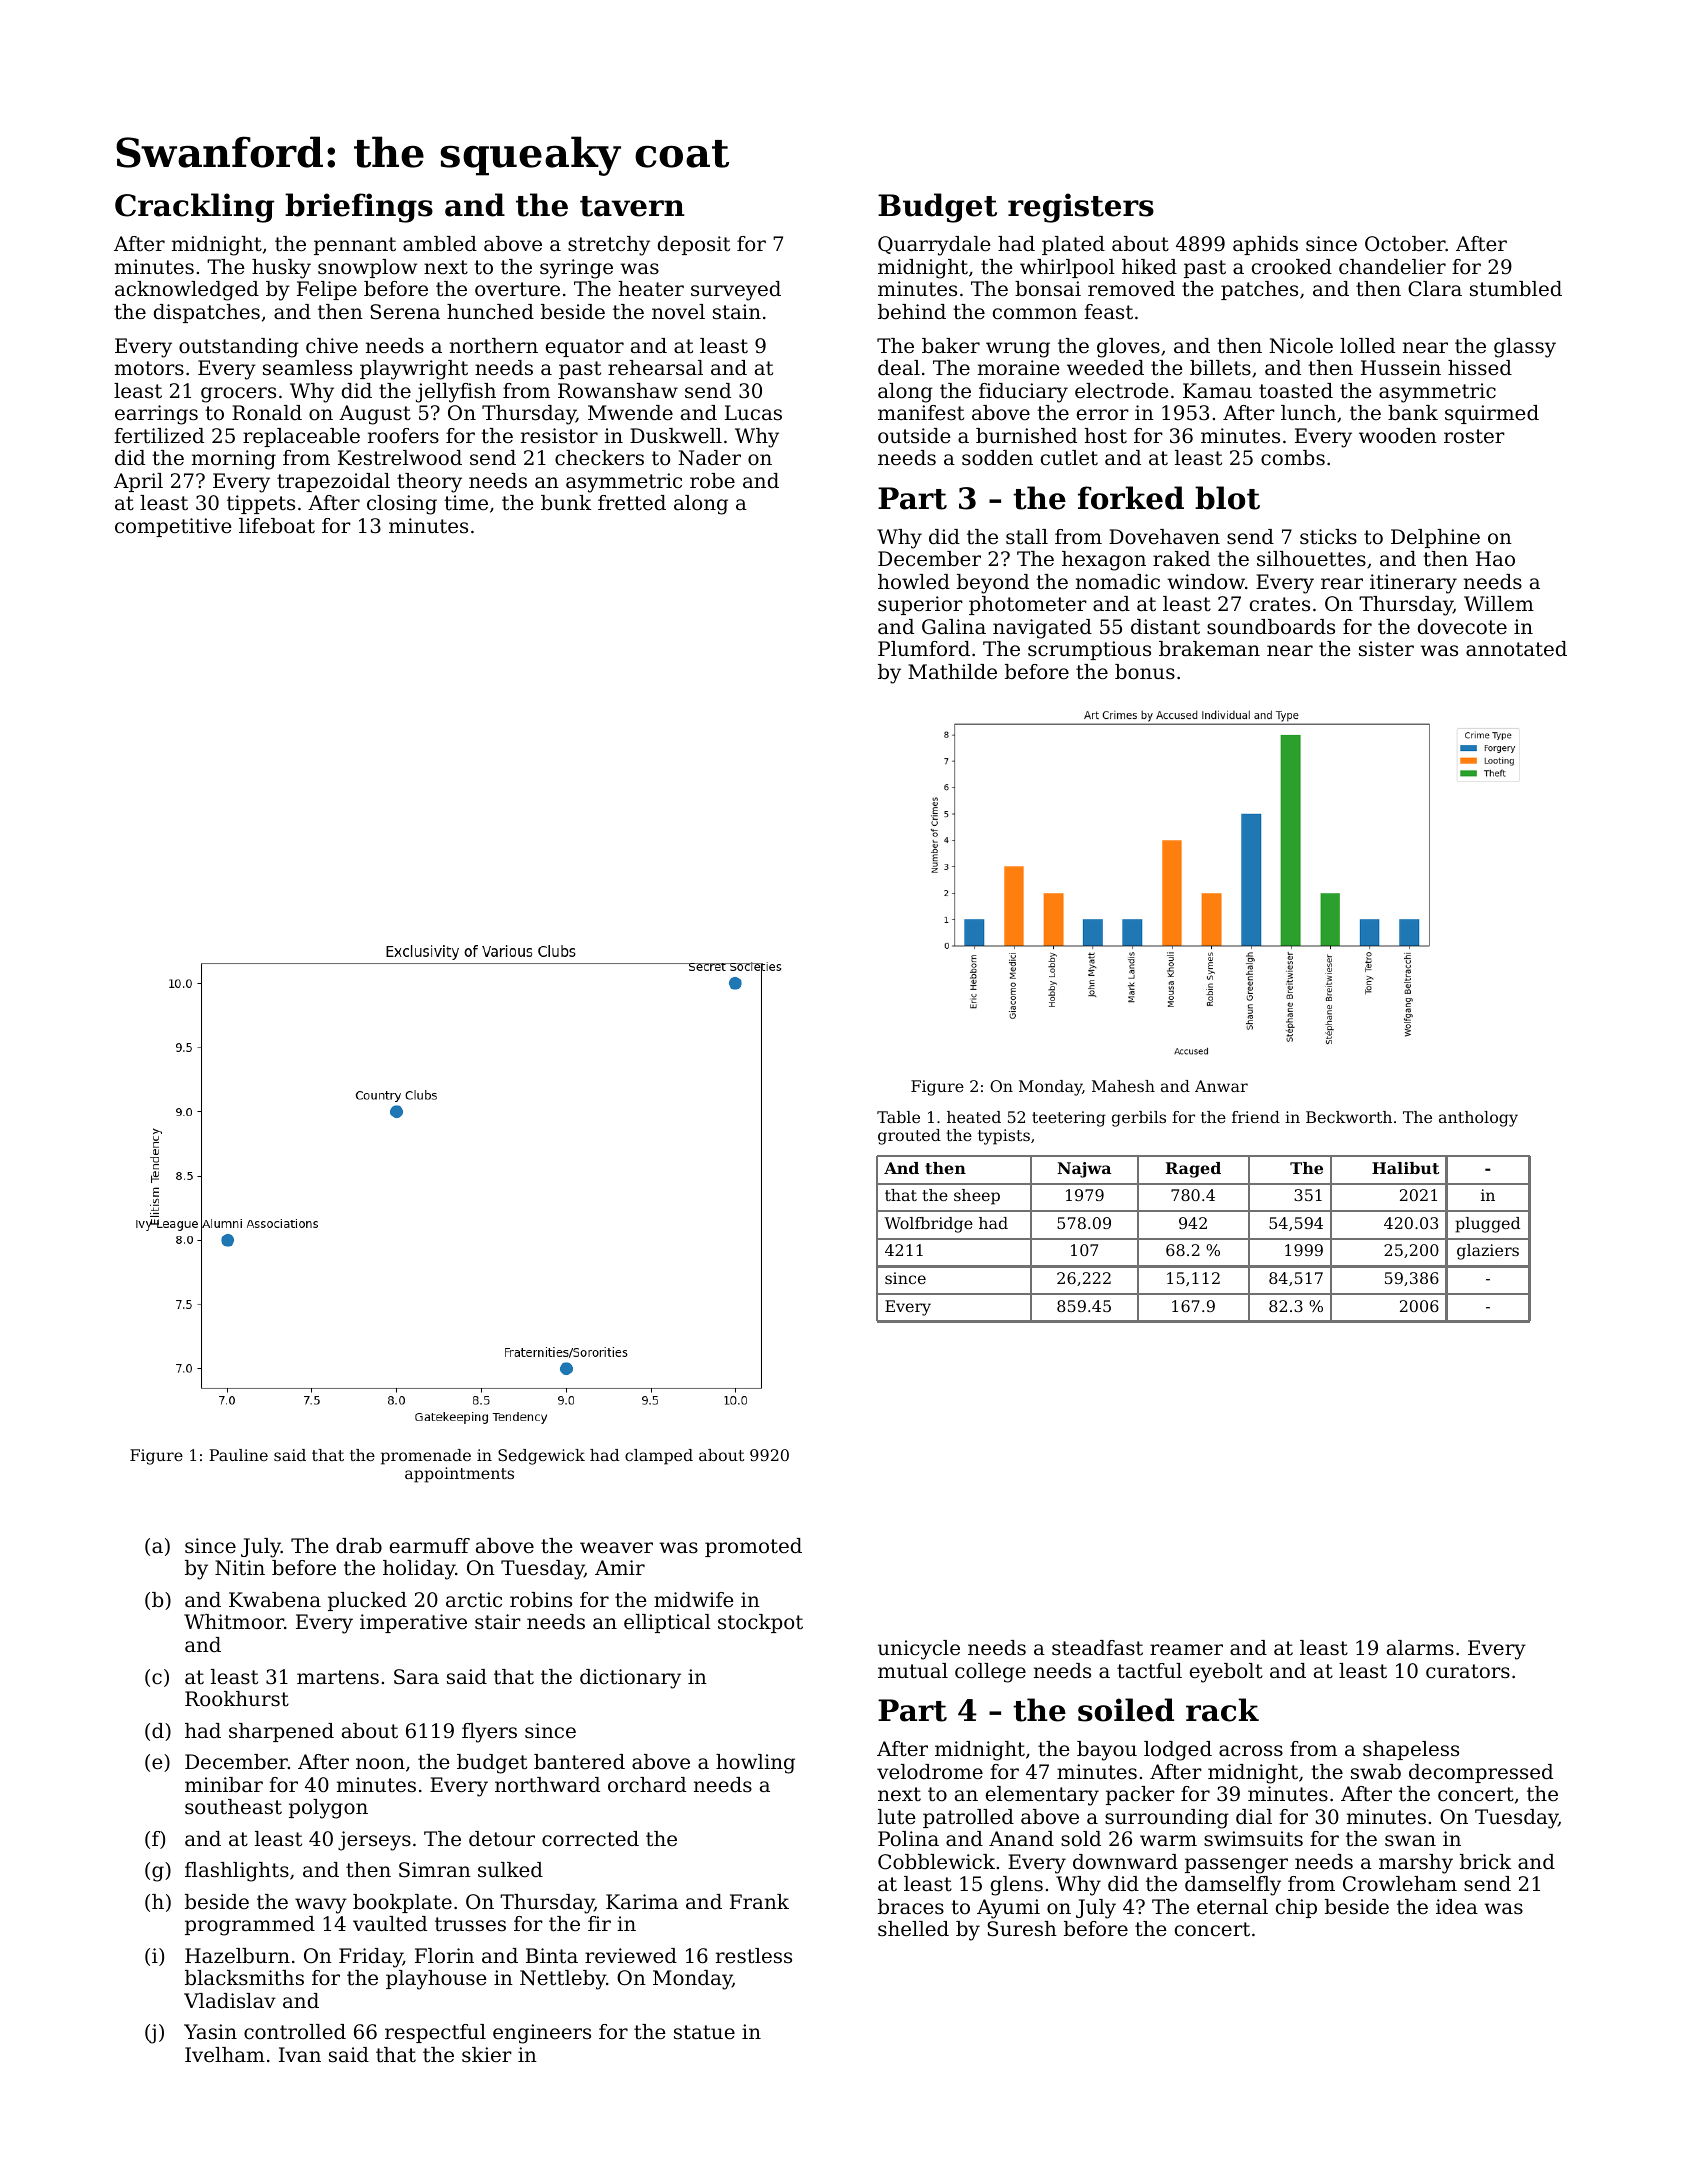 The image size is (1683, 2178). What do you see at coordinates (435, 2033) in the screenshot?
I see `respectful` at bounding box center [435, 2033].
